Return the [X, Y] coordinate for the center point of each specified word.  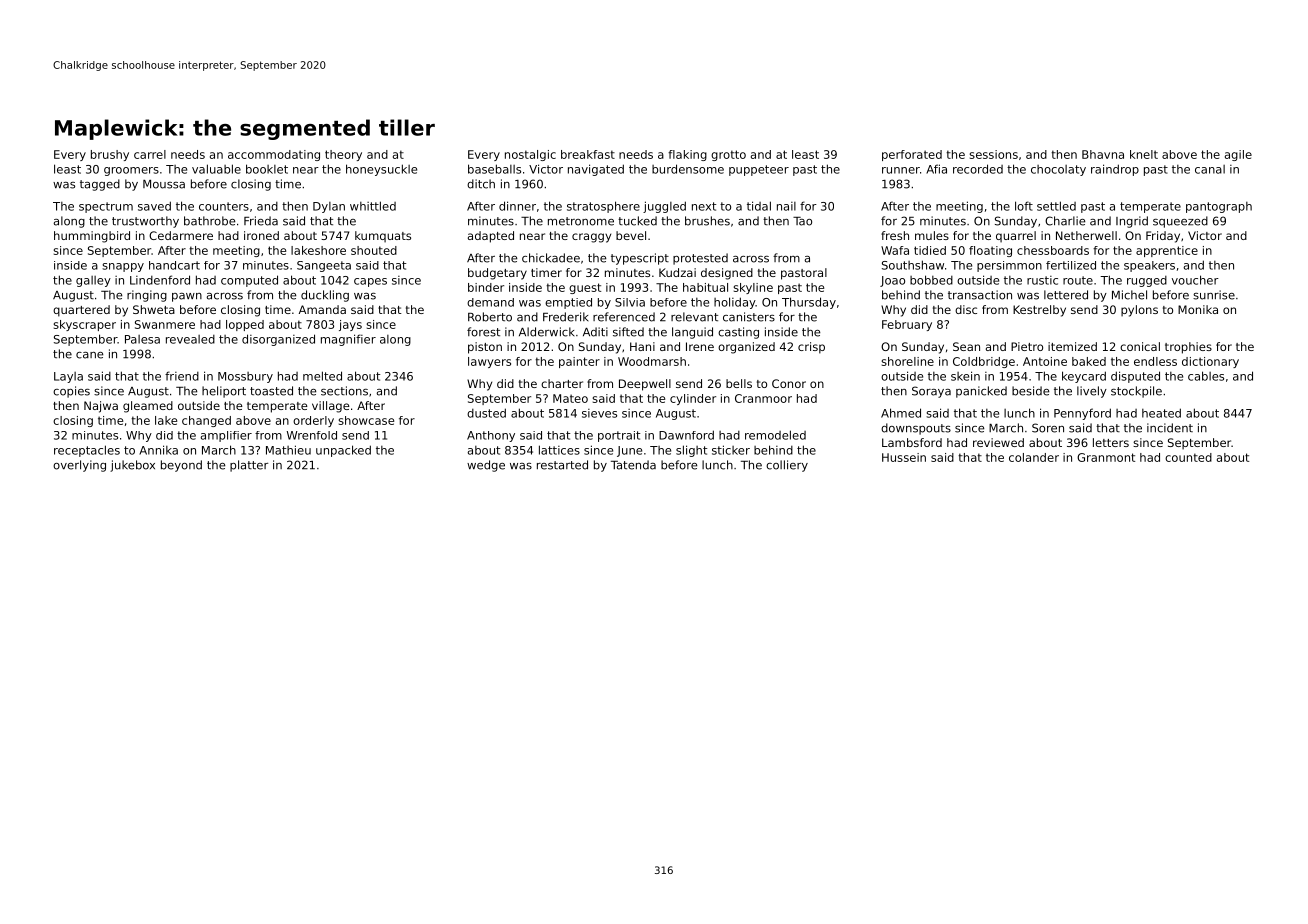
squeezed [1180, 222]
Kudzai [677, 272]
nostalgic [530, 155]
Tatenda [633, 465]
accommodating [274, 155]
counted [1188, 457]
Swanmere [165, 324]
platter [249, 466]
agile [1238, 155]
